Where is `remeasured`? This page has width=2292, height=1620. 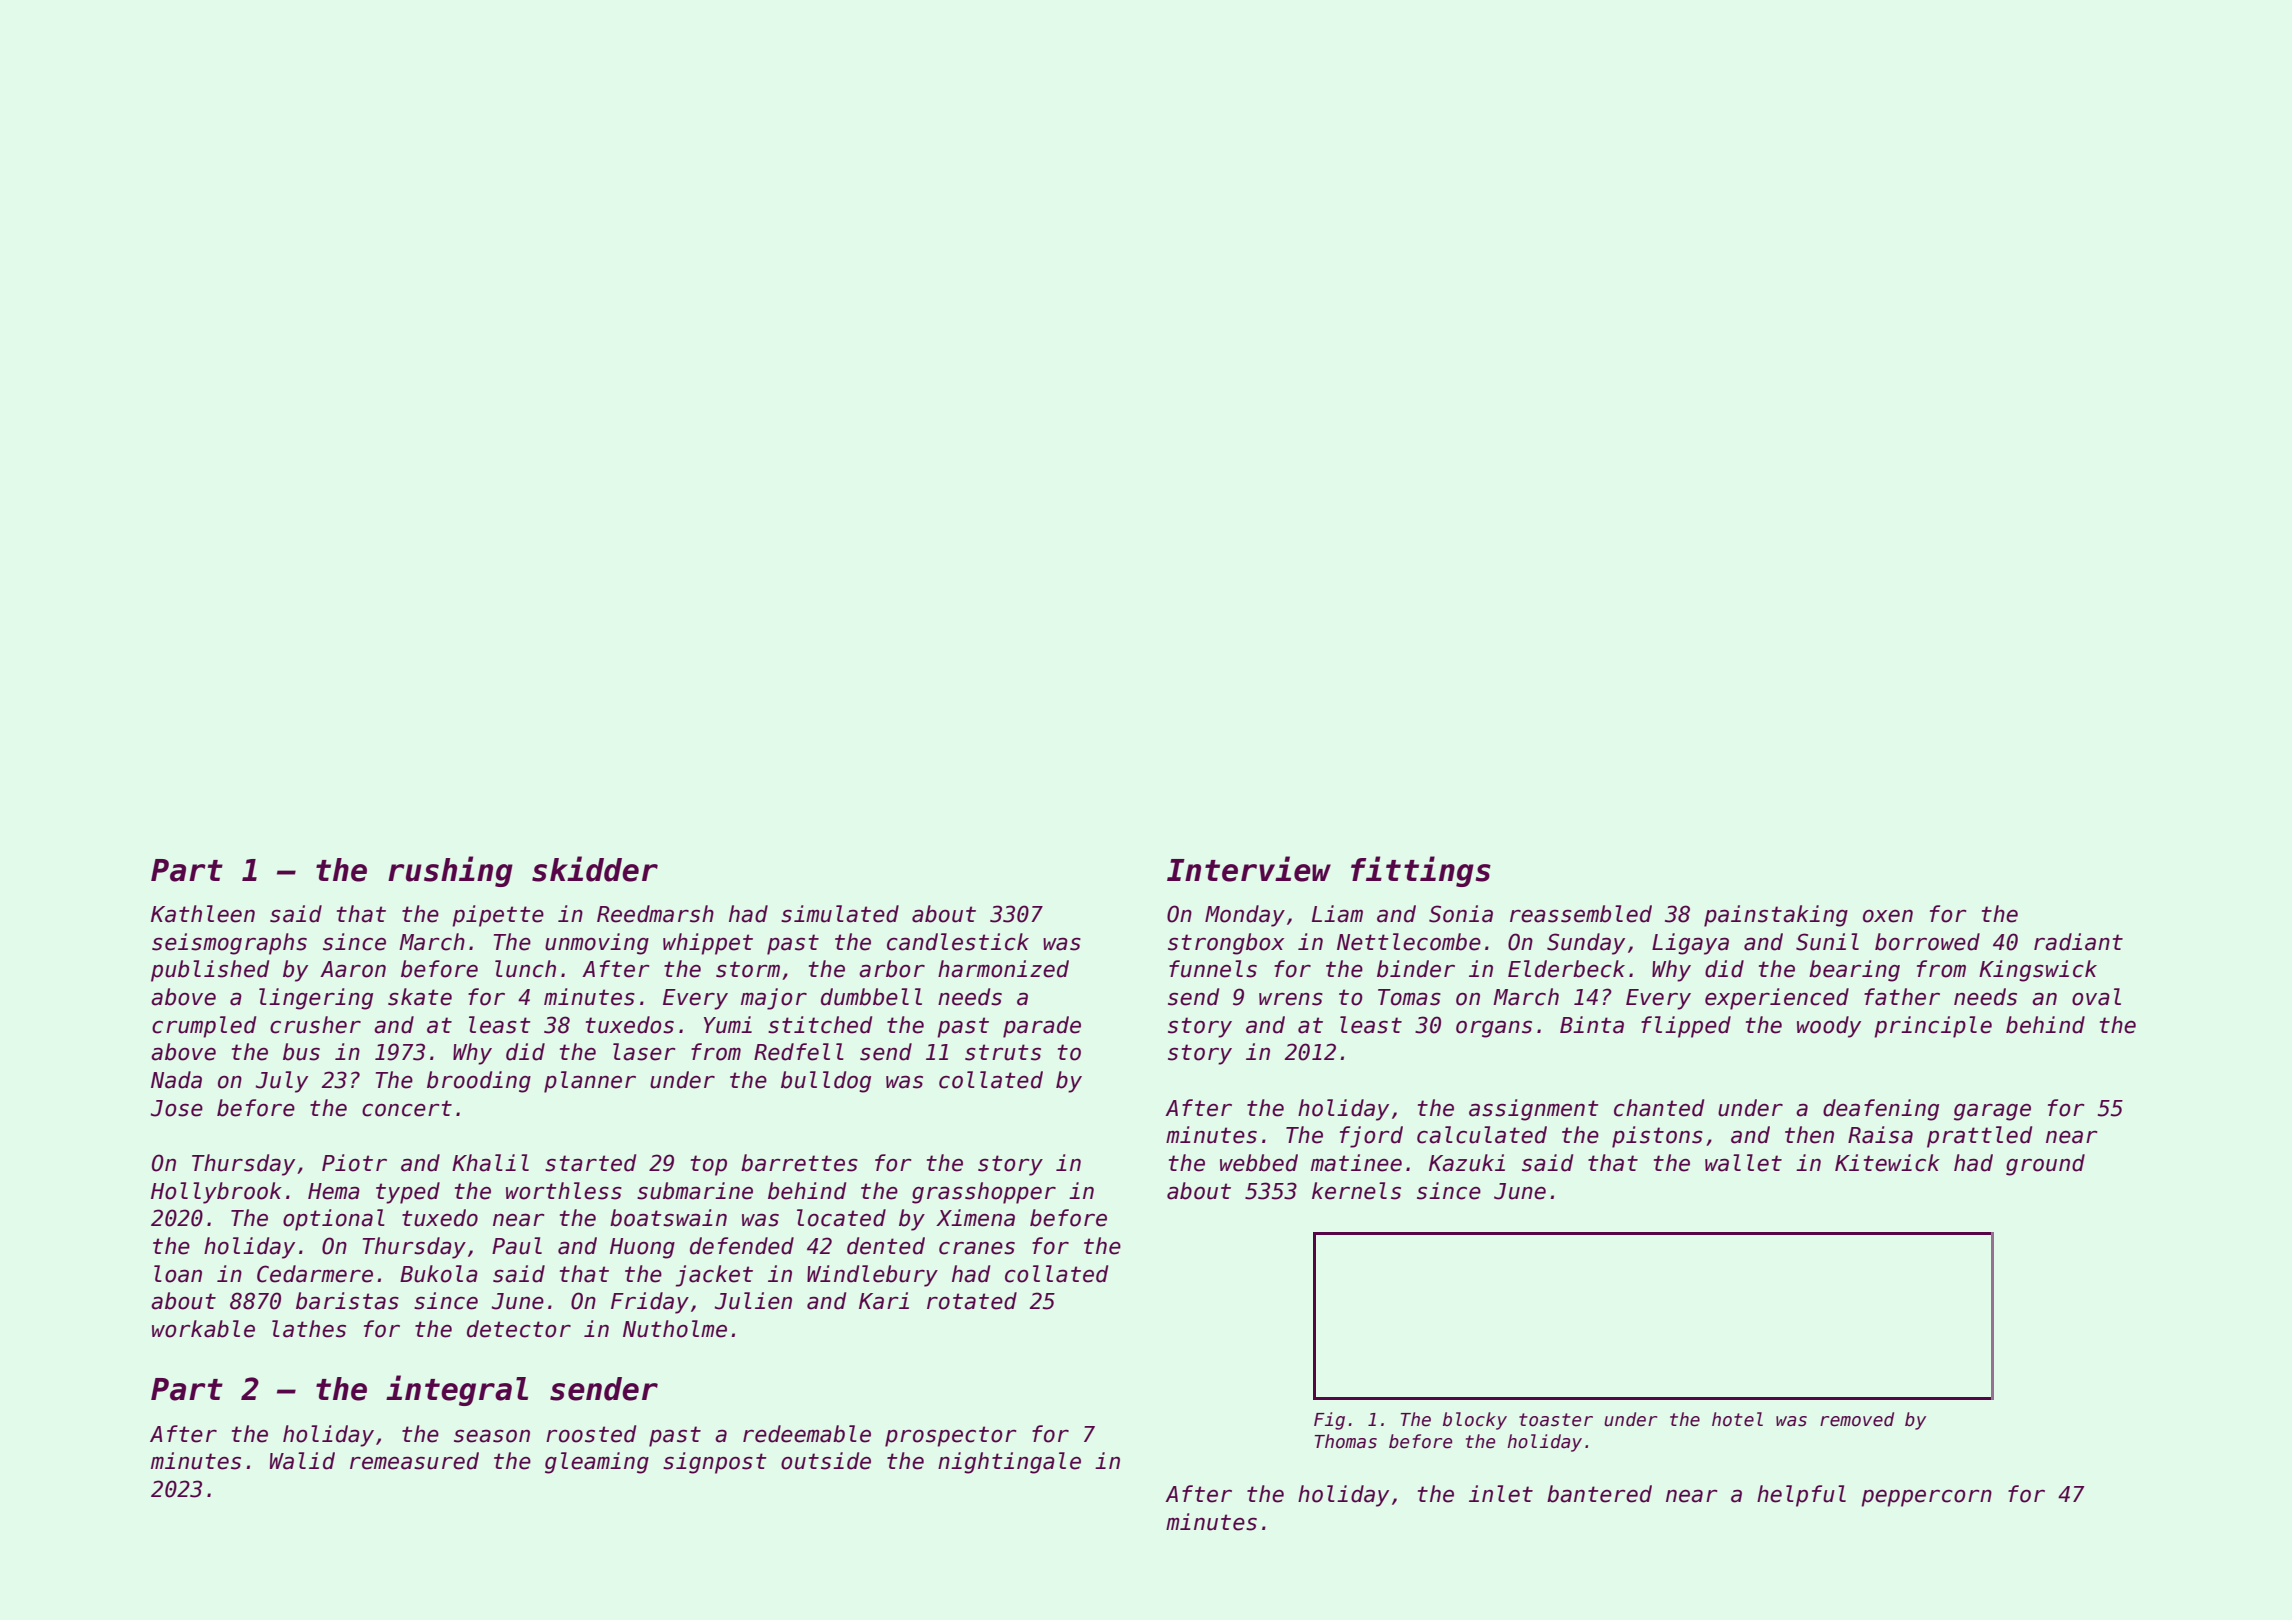 remeasured is located at coordinates (414, 1461).
